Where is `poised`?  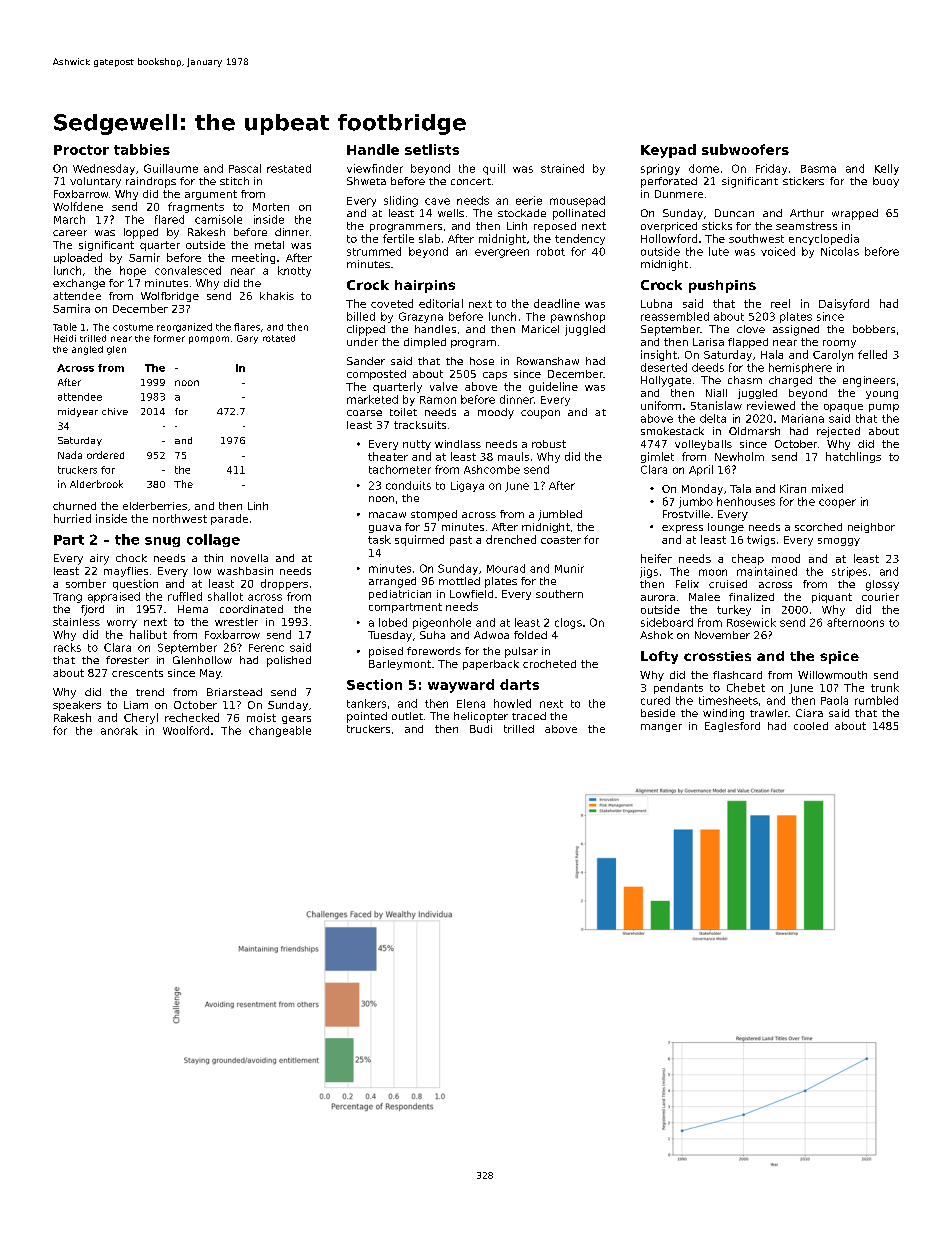 poised is located at coordinates (386, 652).
